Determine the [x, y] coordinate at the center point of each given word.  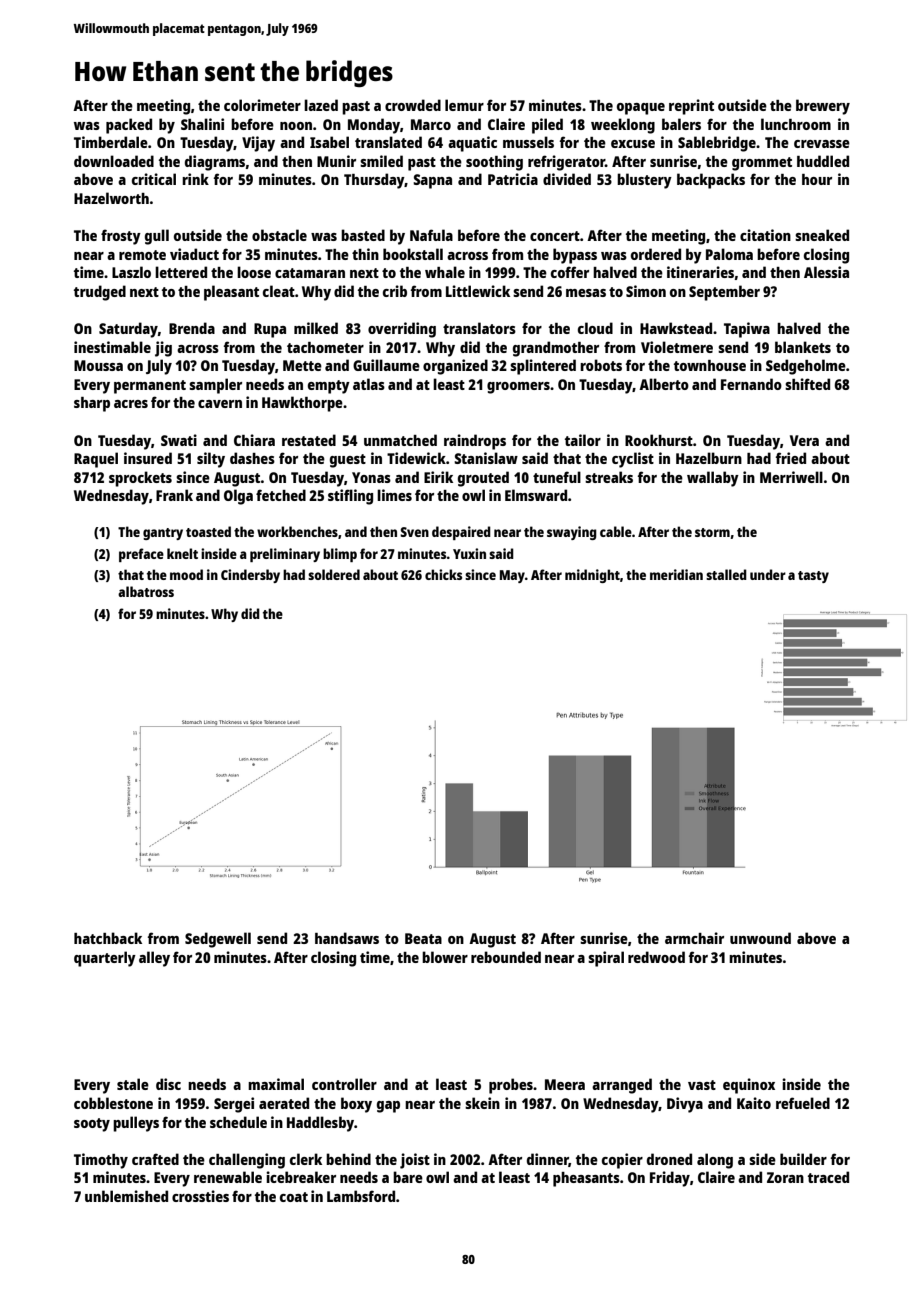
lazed [321, 105]
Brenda [192, 328]
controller [344, 1084]
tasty [813, 577]
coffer [570, 272]
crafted [155, 1159]
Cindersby [250, 576]
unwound [760, 938]
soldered [334, 574]
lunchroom [796, 124]
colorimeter [262, 105]
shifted [807, 384]
